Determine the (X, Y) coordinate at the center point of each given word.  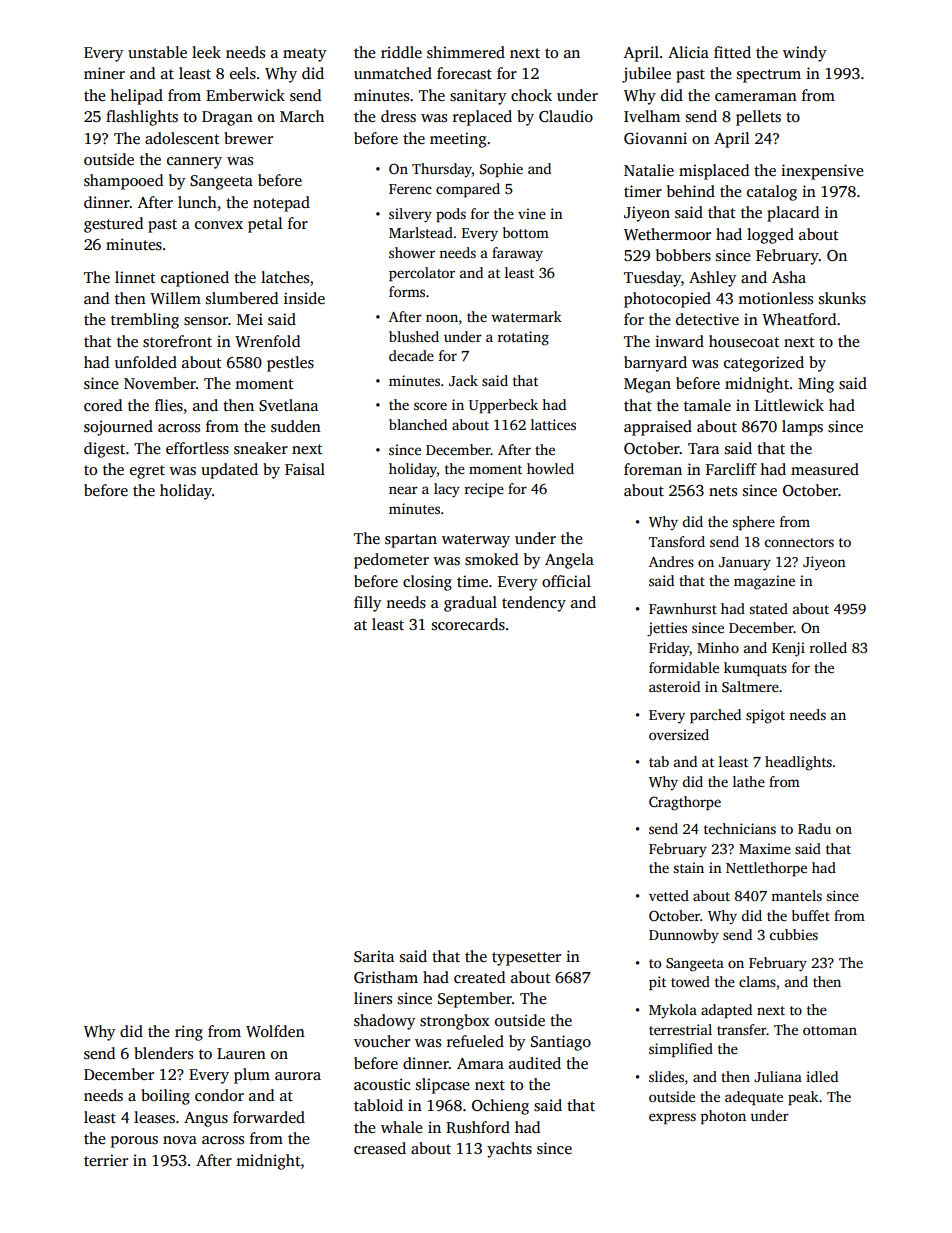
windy (805, 54)
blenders (163, 1053)
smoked (491, 559)
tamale (707, 405)
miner (104, 73)
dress (398, 116)
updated (229, 471)
